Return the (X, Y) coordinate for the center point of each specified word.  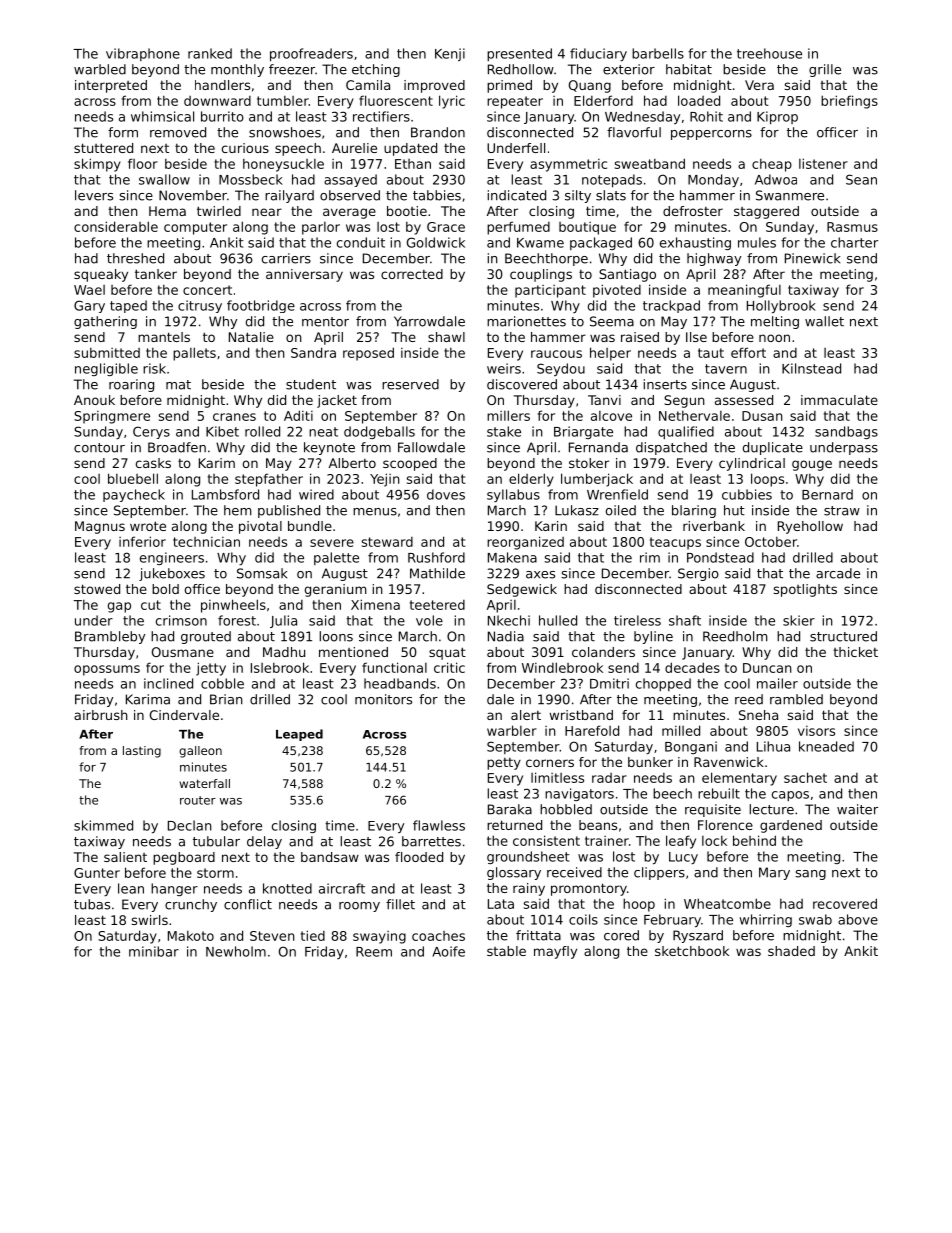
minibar (154, 951)
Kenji (450, 54)
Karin (551, 526)
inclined (168, 683)
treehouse (769, 53)
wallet (824, 321)
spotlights (805, 590)
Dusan (762, 416)
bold (165, 589)
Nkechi (509, 620)
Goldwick (436, 242)
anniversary (304, 275)
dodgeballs (379, 432)
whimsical (162, 116)
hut (734, 510)
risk (154, 368)
